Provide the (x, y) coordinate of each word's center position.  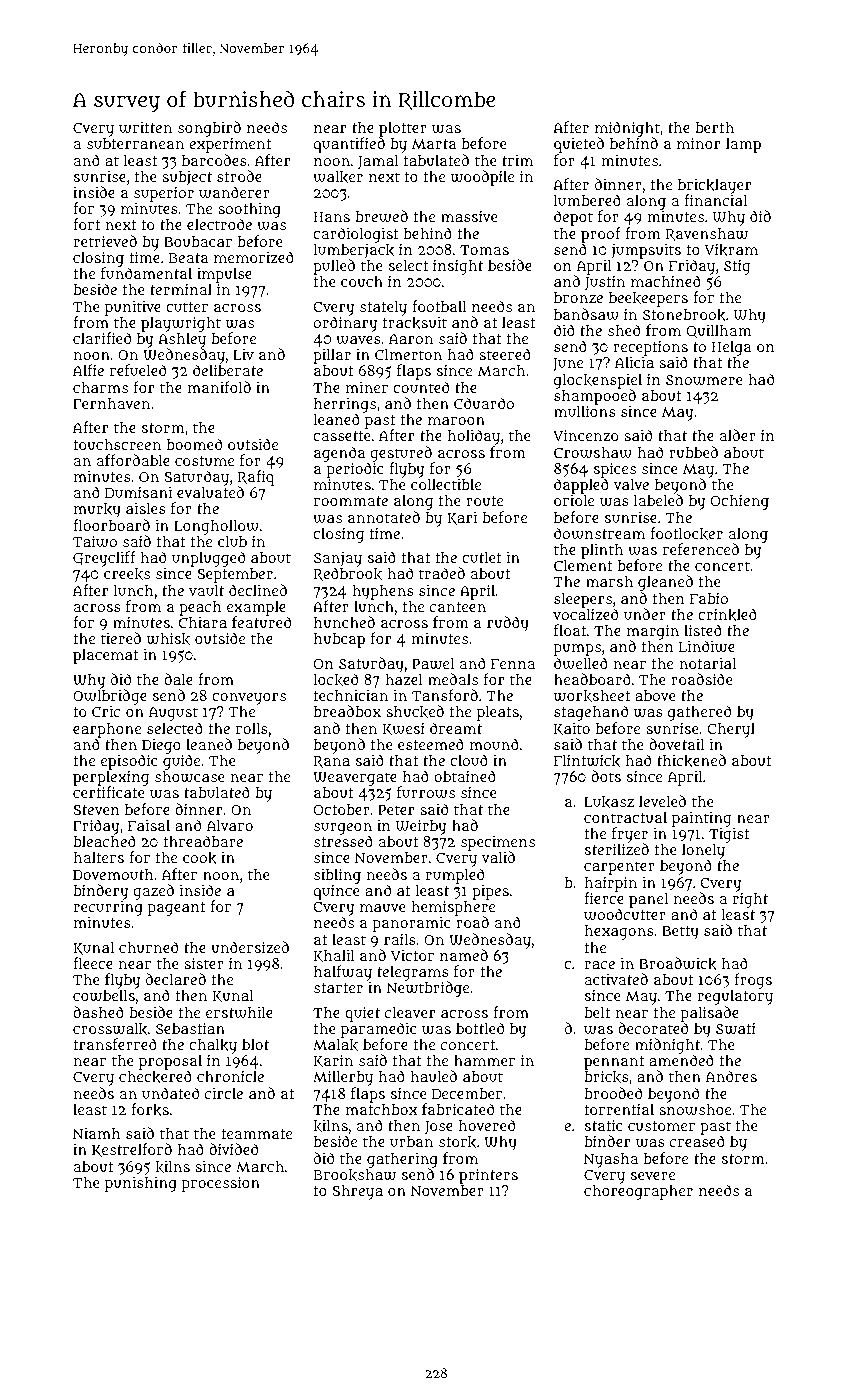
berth (714, 127)
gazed (153, 892)
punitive (133, 308)
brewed (381, 216)
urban (411, 1141)
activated (616, 979)
